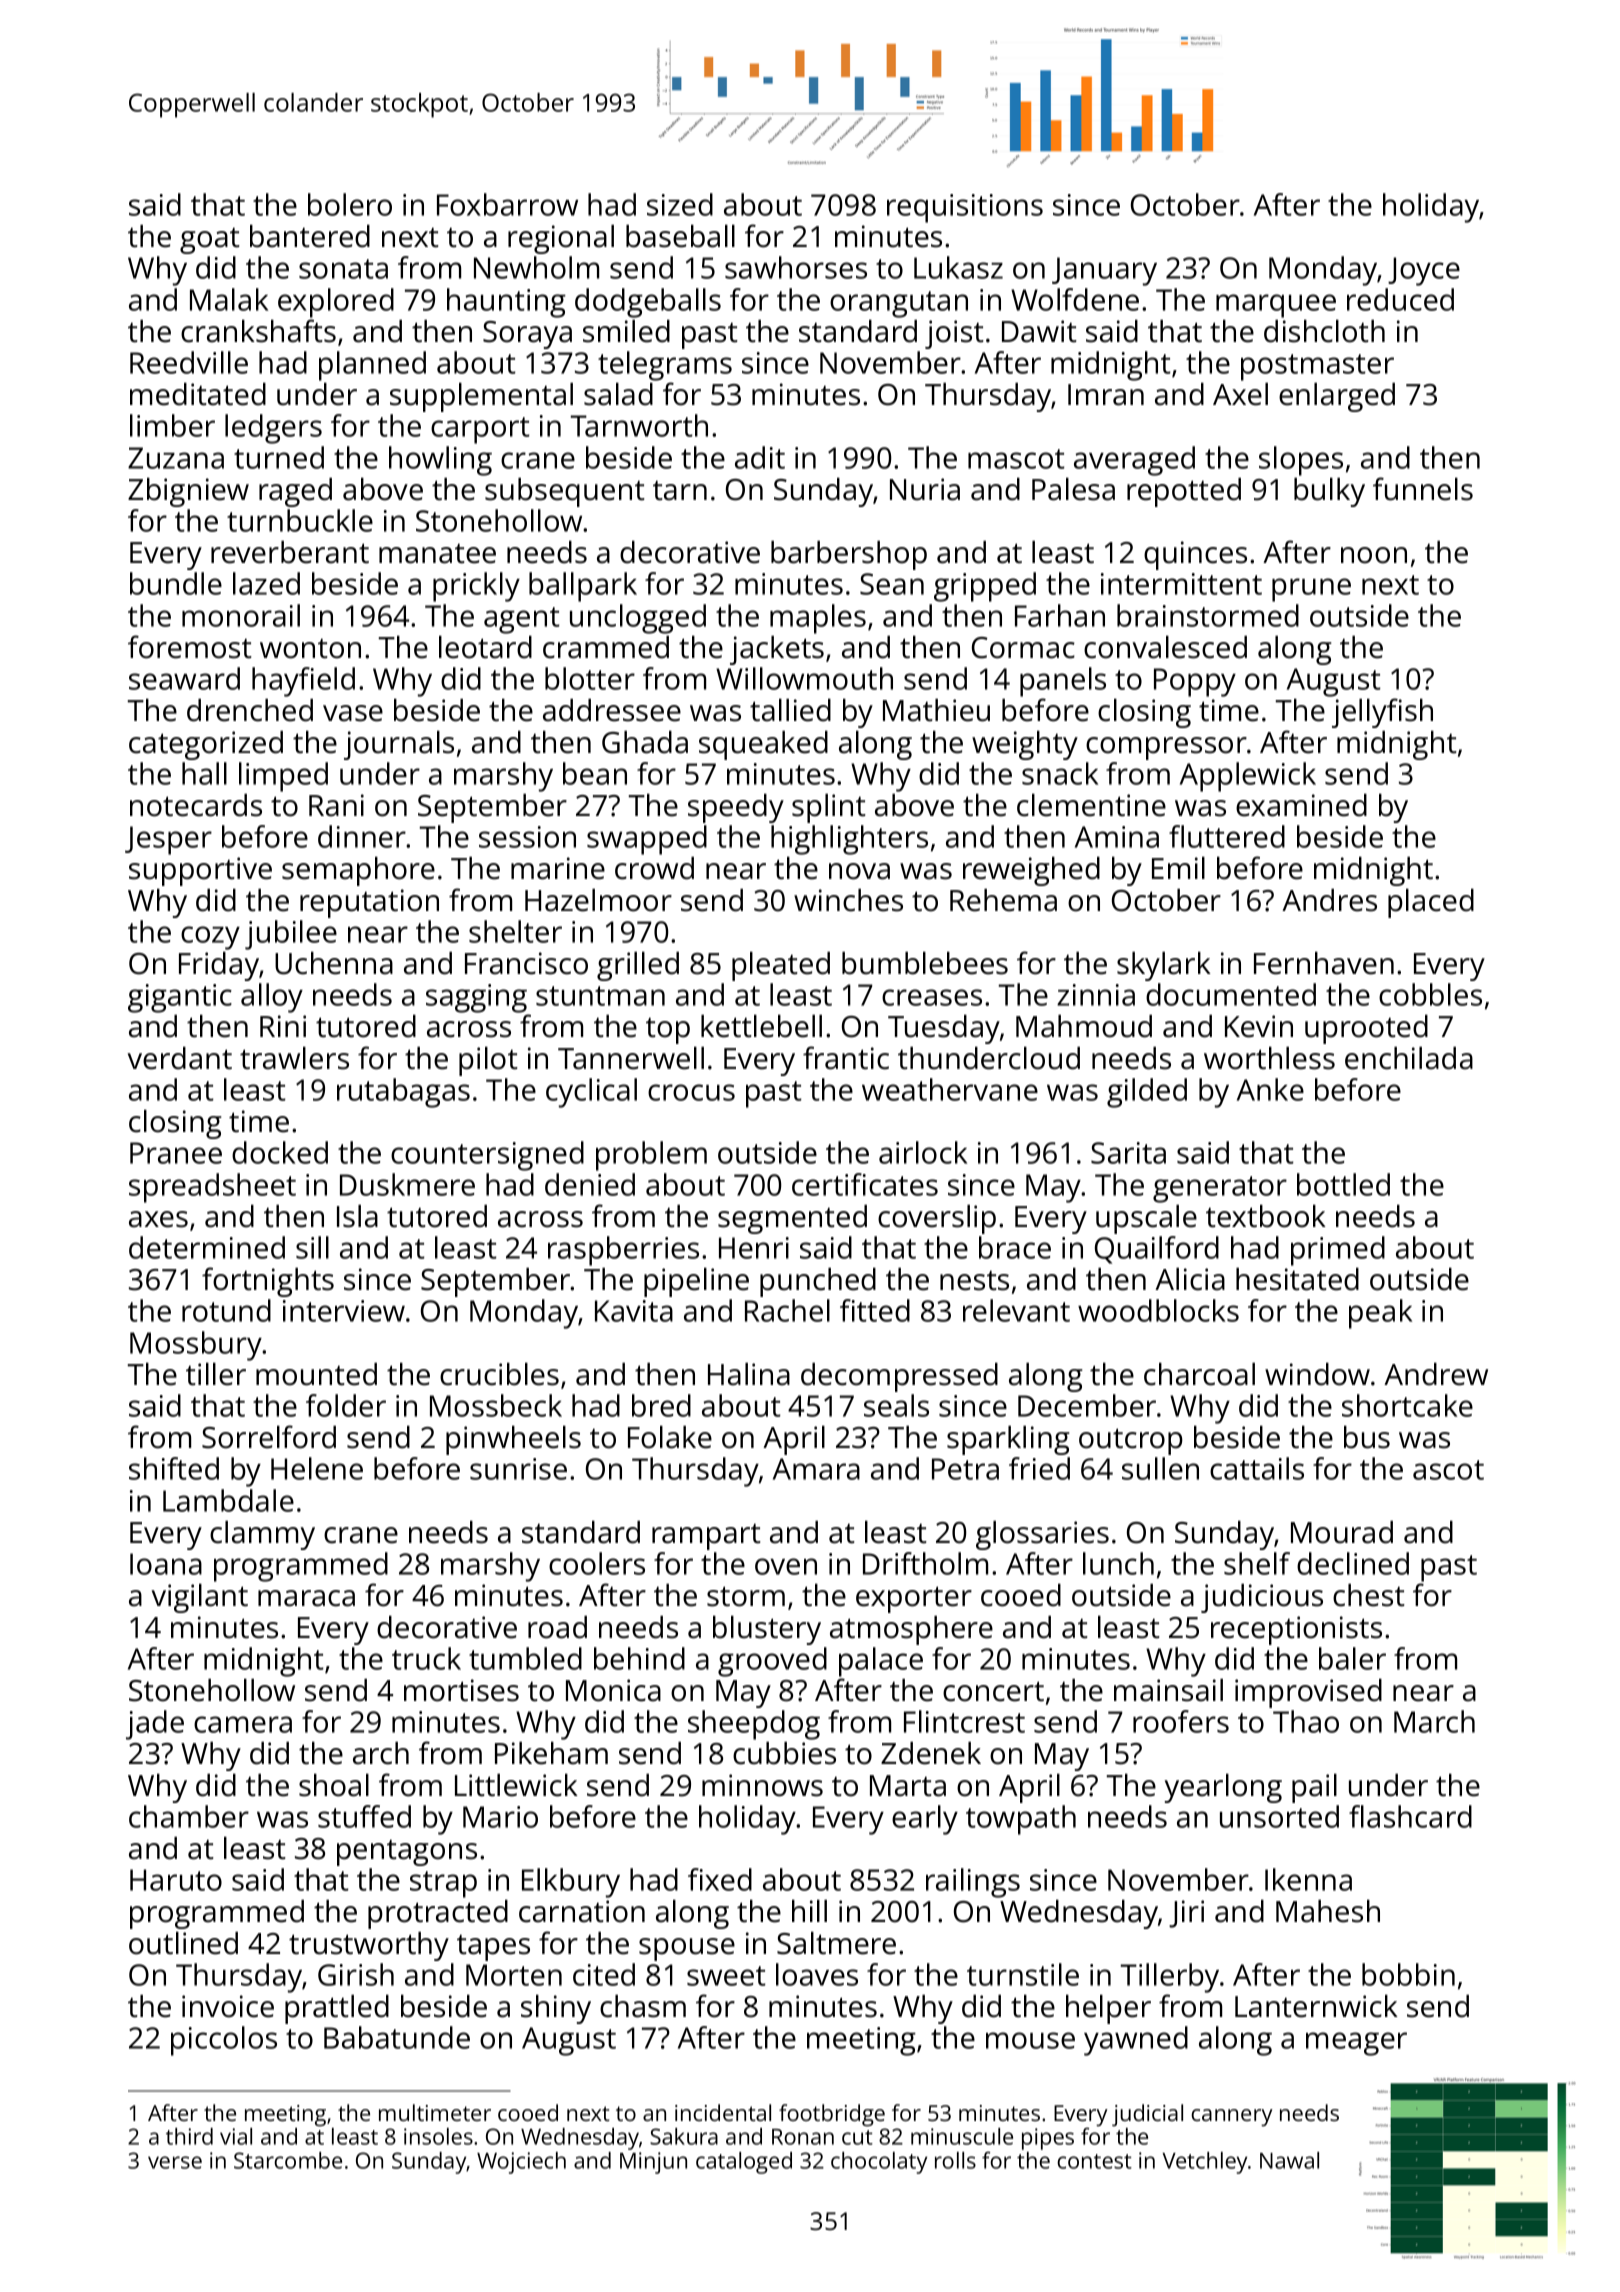 This image has width=1620, height=2292. I want to click on relevant, so click(1016, 1310).
